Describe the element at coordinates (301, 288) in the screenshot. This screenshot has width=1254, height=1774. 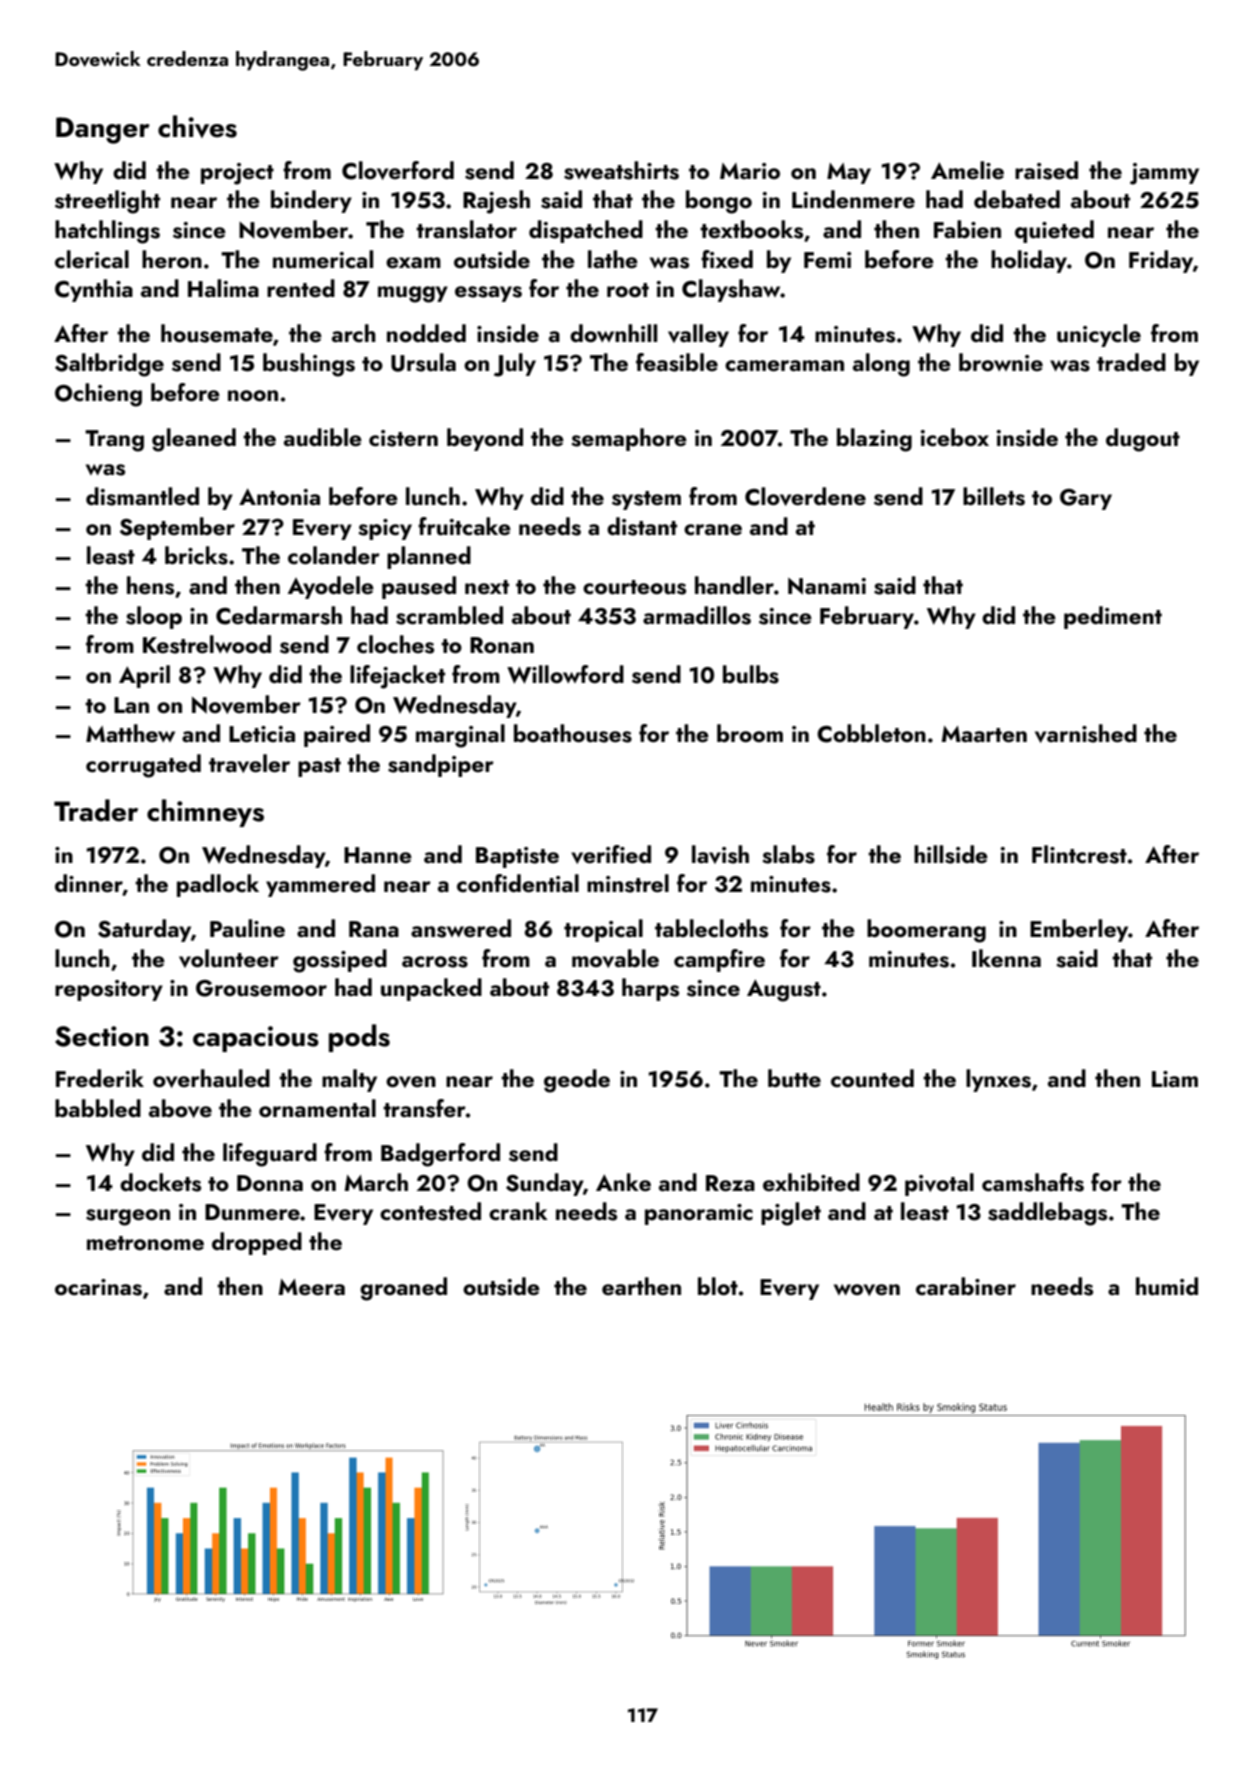
I see `rented` at that location.
